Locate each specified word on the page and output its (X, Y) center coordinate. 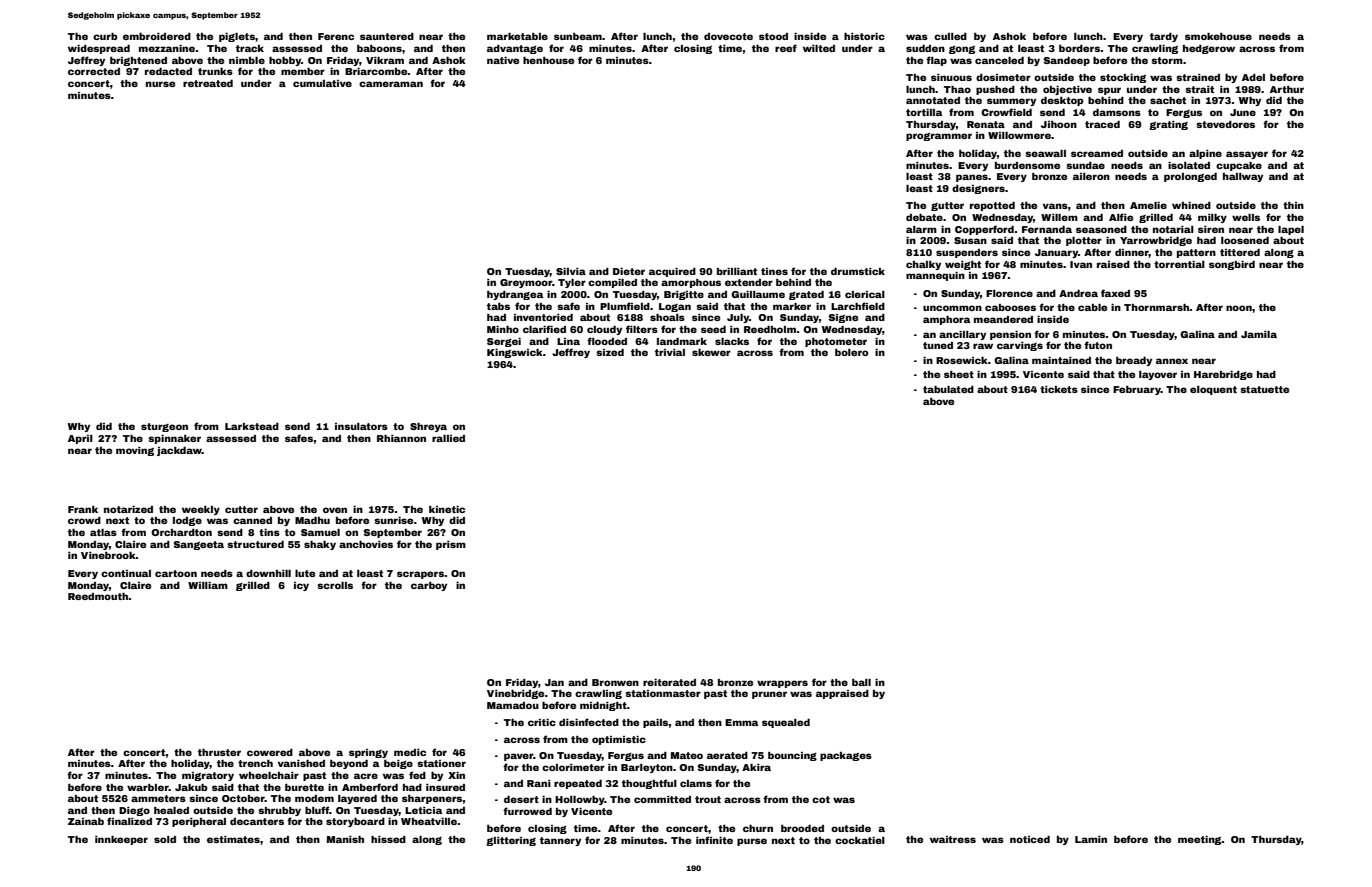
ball (861, 682)
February (1137, 390)
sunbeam (578, 36)
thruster (219, 752)
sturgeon (164, 427)
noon (1239, 308)
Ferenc (336, 36)
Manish (345, 839)
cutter (241, 509)
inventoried (543, 317)
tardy (1164, 37)
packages (846, 756)
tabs (498, 306)
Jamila (1259, 334)
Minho (503, 329)
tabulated (948, 389)
